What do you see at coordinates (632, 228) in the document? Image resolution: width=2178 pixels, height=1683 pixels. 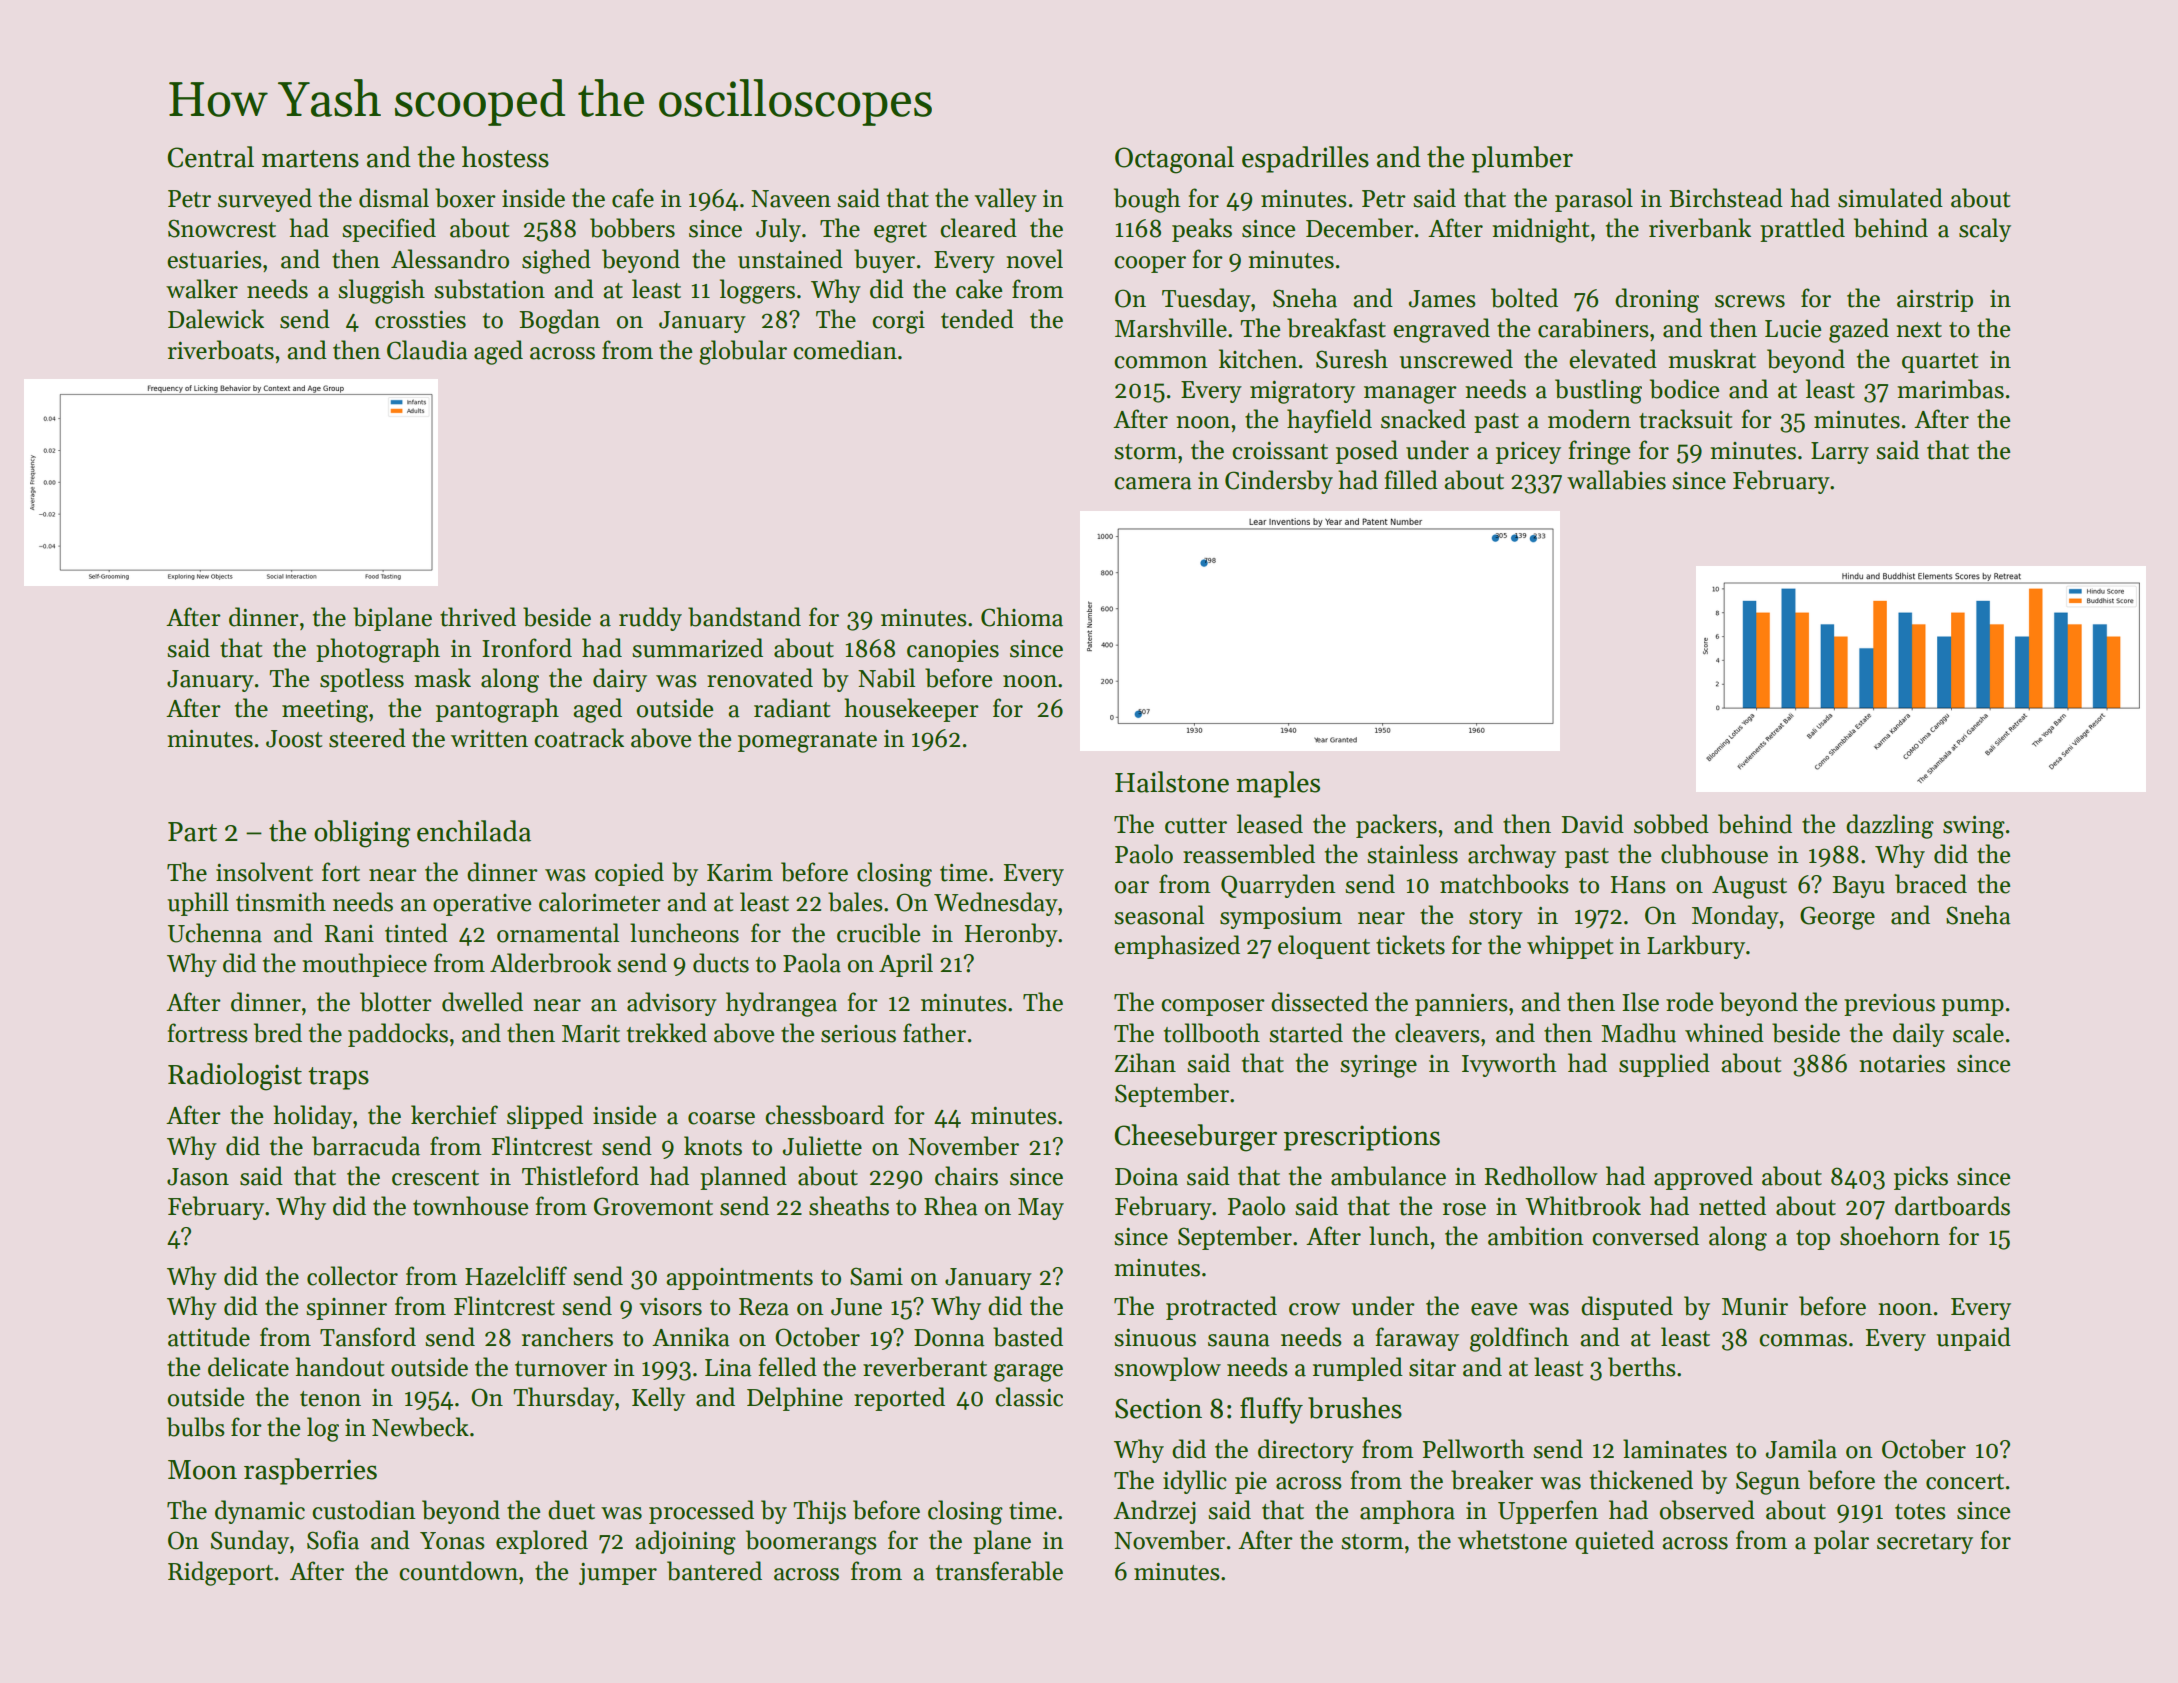 I see `bobbers` at bounding box center [632, 228].
